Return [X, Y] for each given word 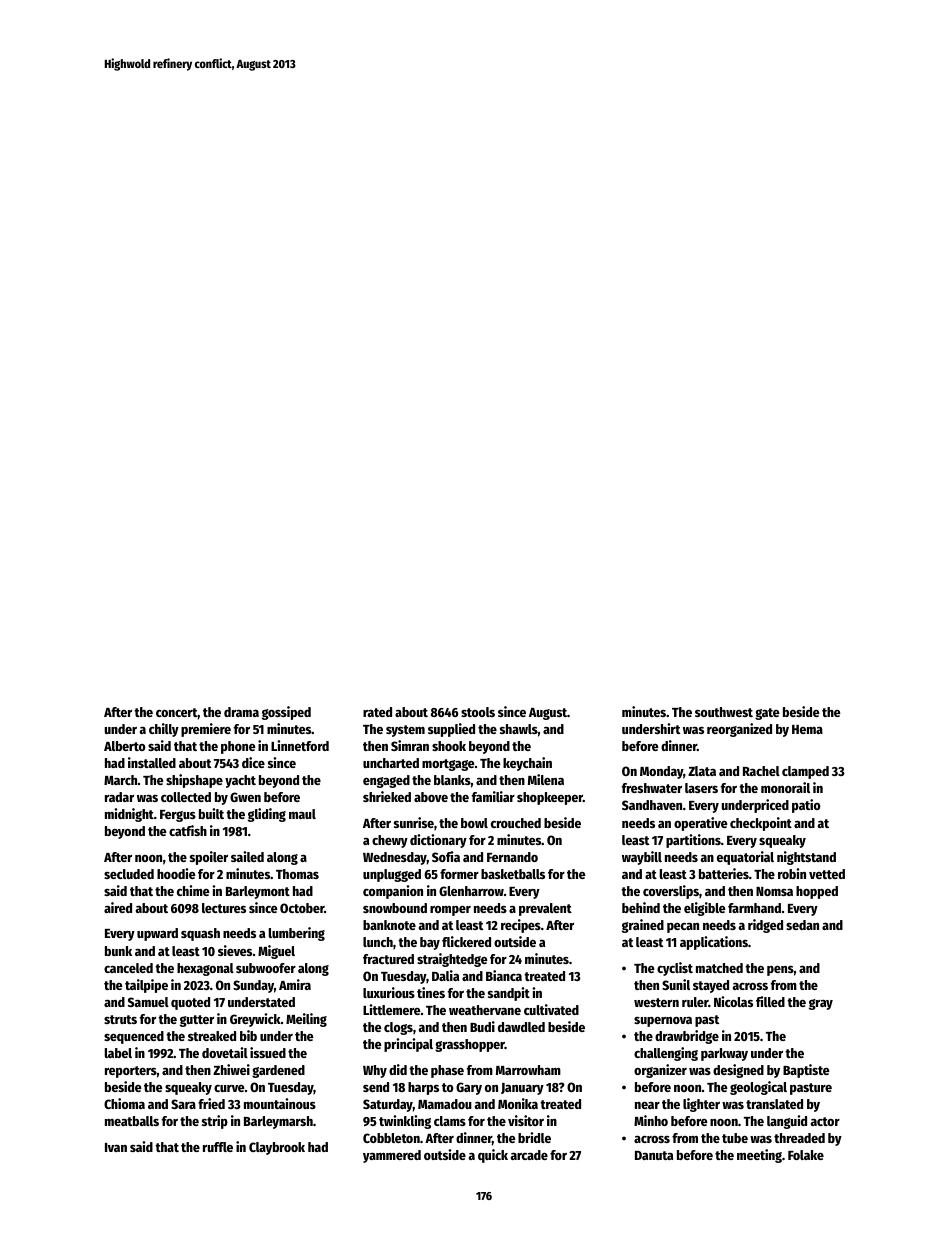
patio [806, 806]
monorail [785, 787]
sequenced [134, 1037]
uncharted [391, 763]
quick [493, 1156]
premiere [206, 730]
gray [821, 1004]
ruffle [218, 1147]
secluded [129, 874]
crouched [516, 823]
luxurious [389, 992]
